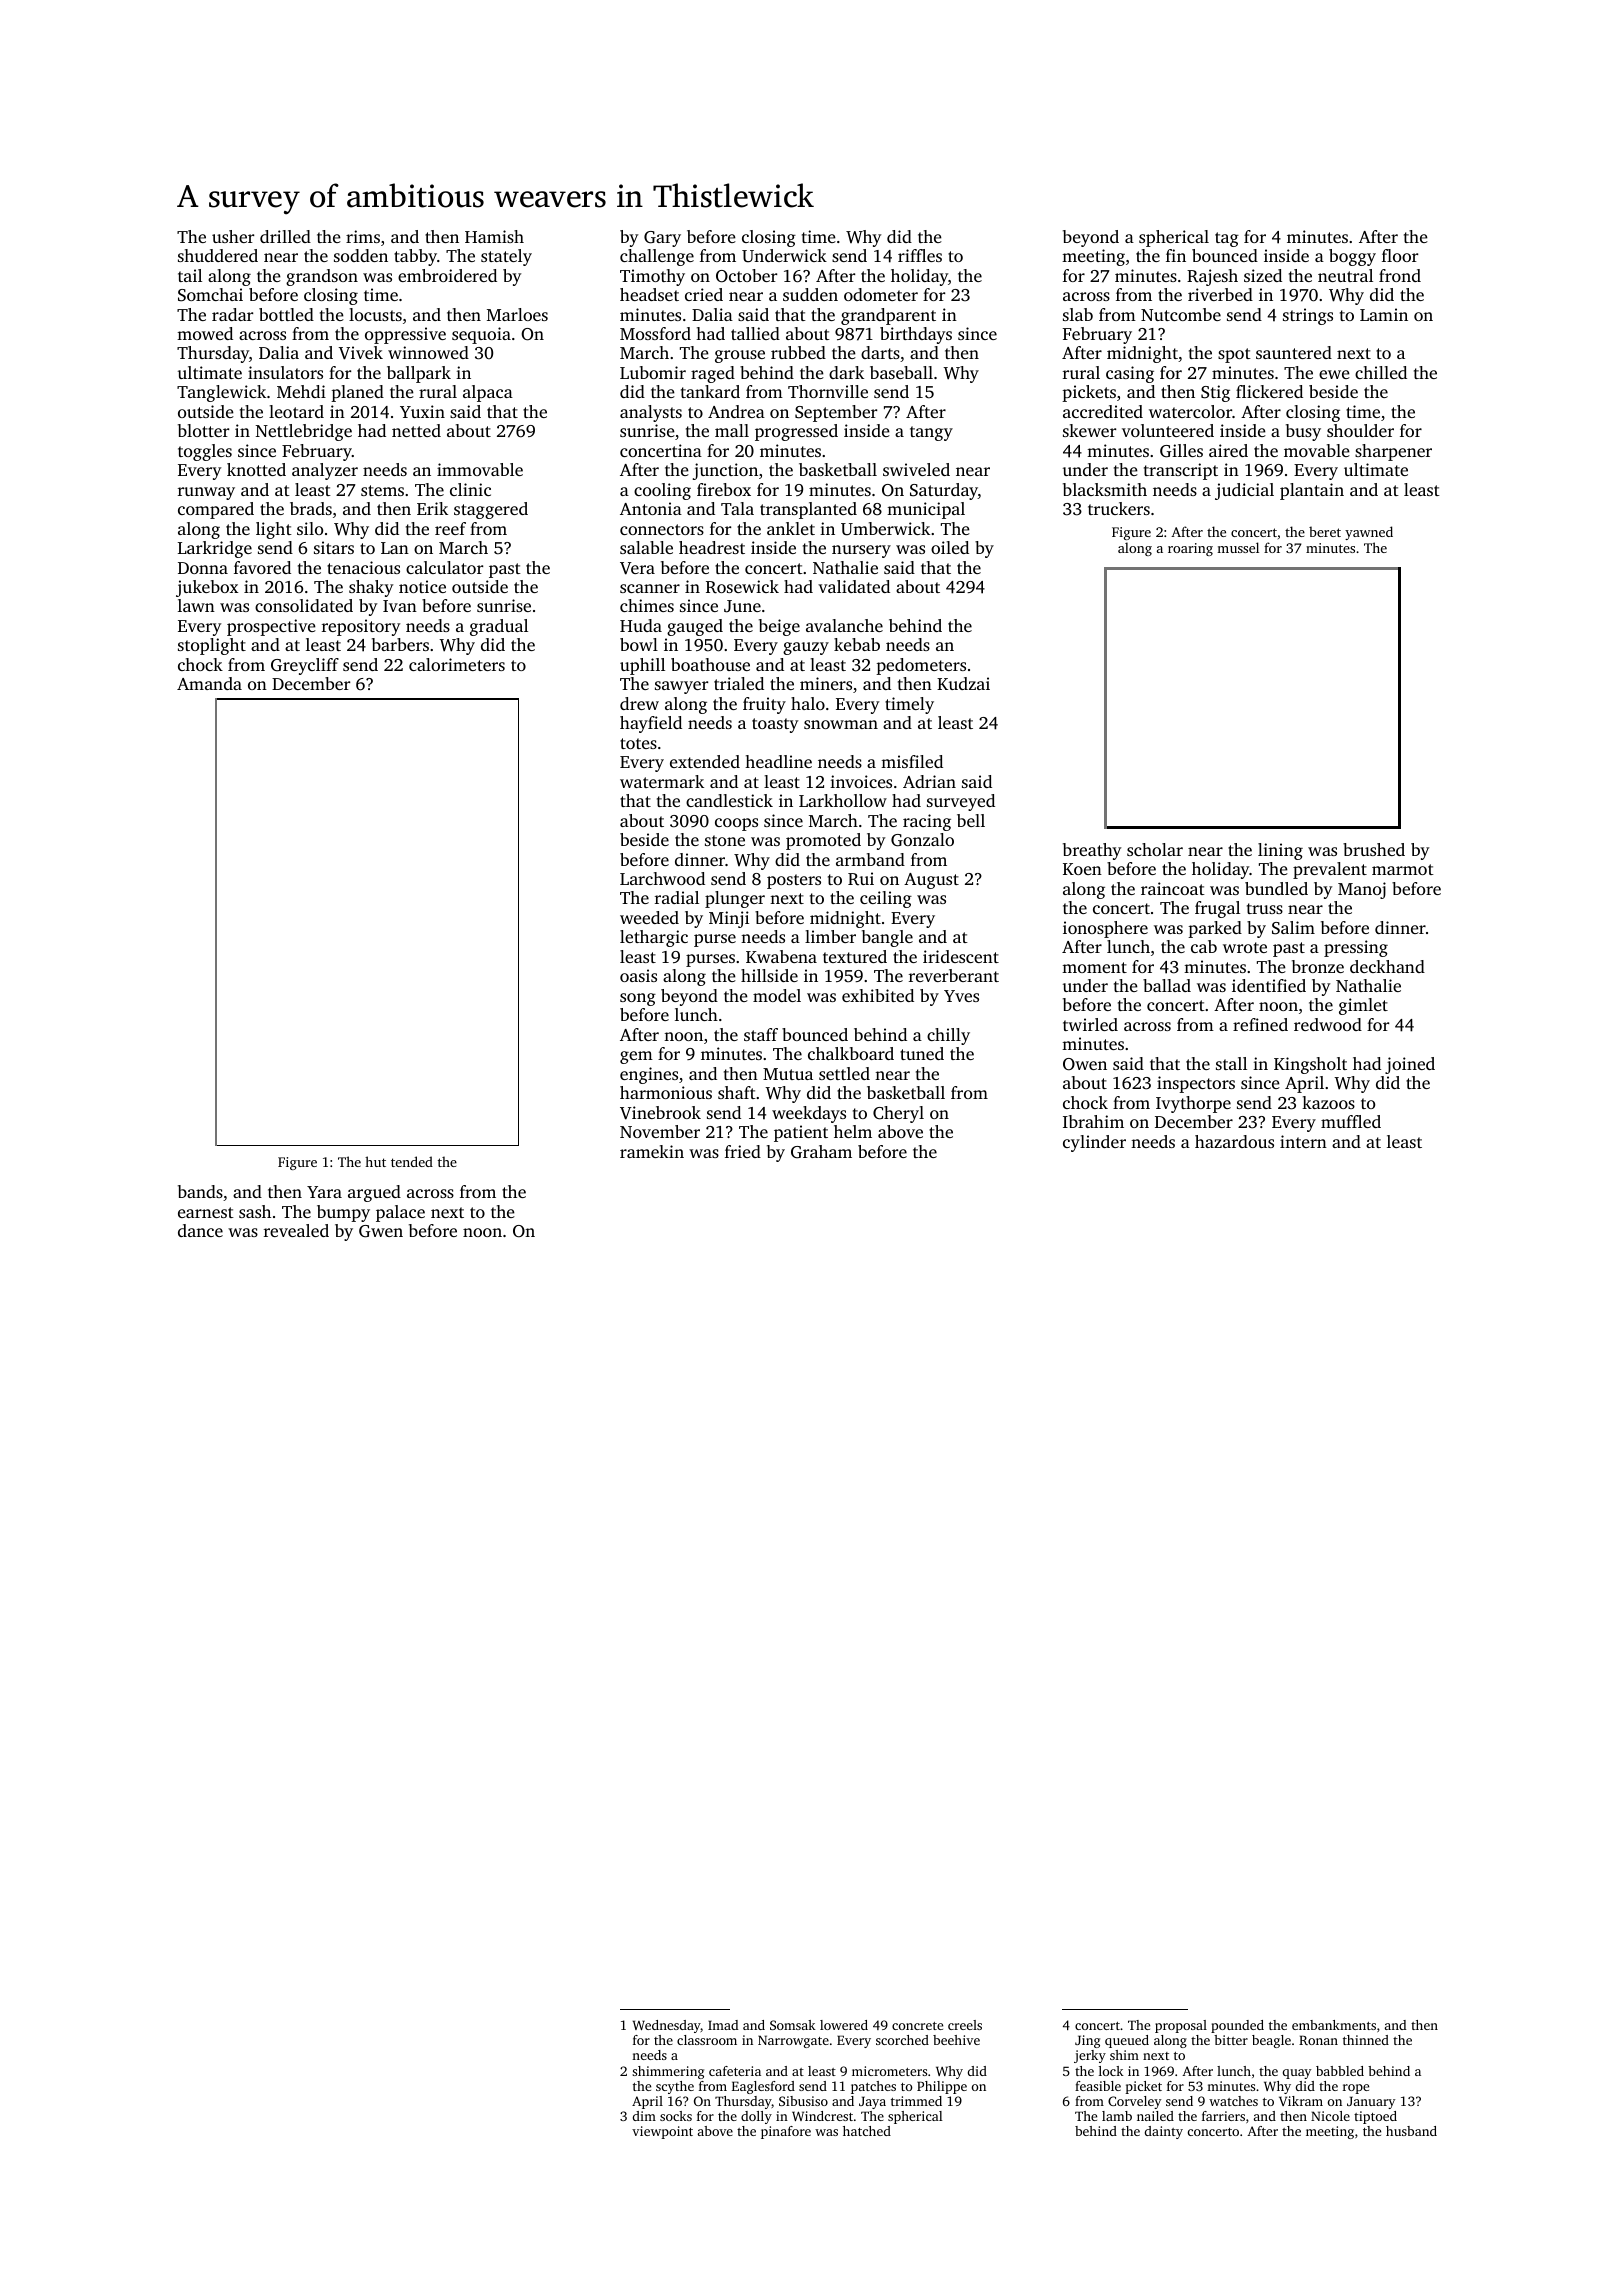  I want to click on riffles, so click(920, 255).
